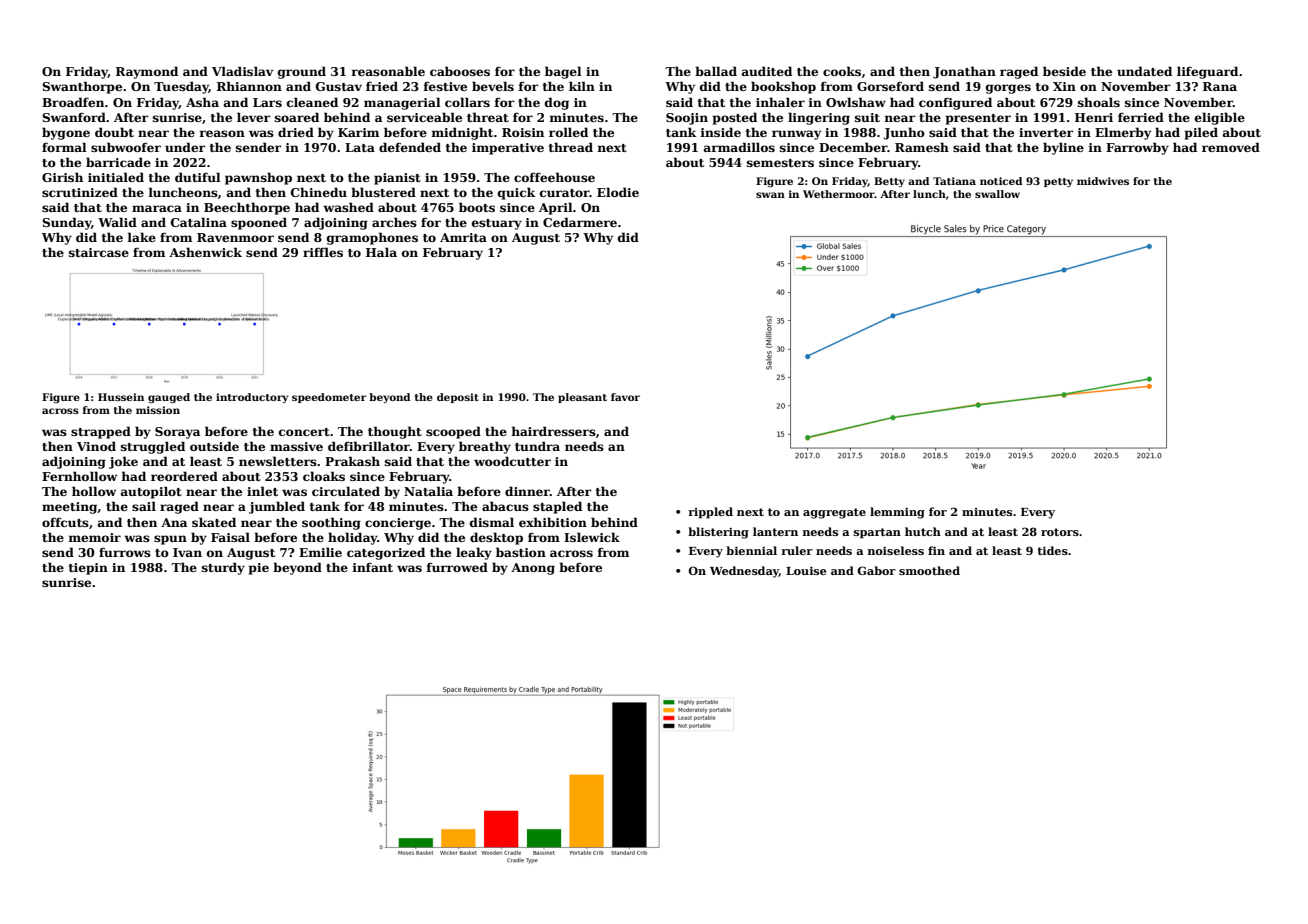  What do you see at coordinates (553, 431) in the image?
I see `hairdressers` at bounding box center [553, 431].
